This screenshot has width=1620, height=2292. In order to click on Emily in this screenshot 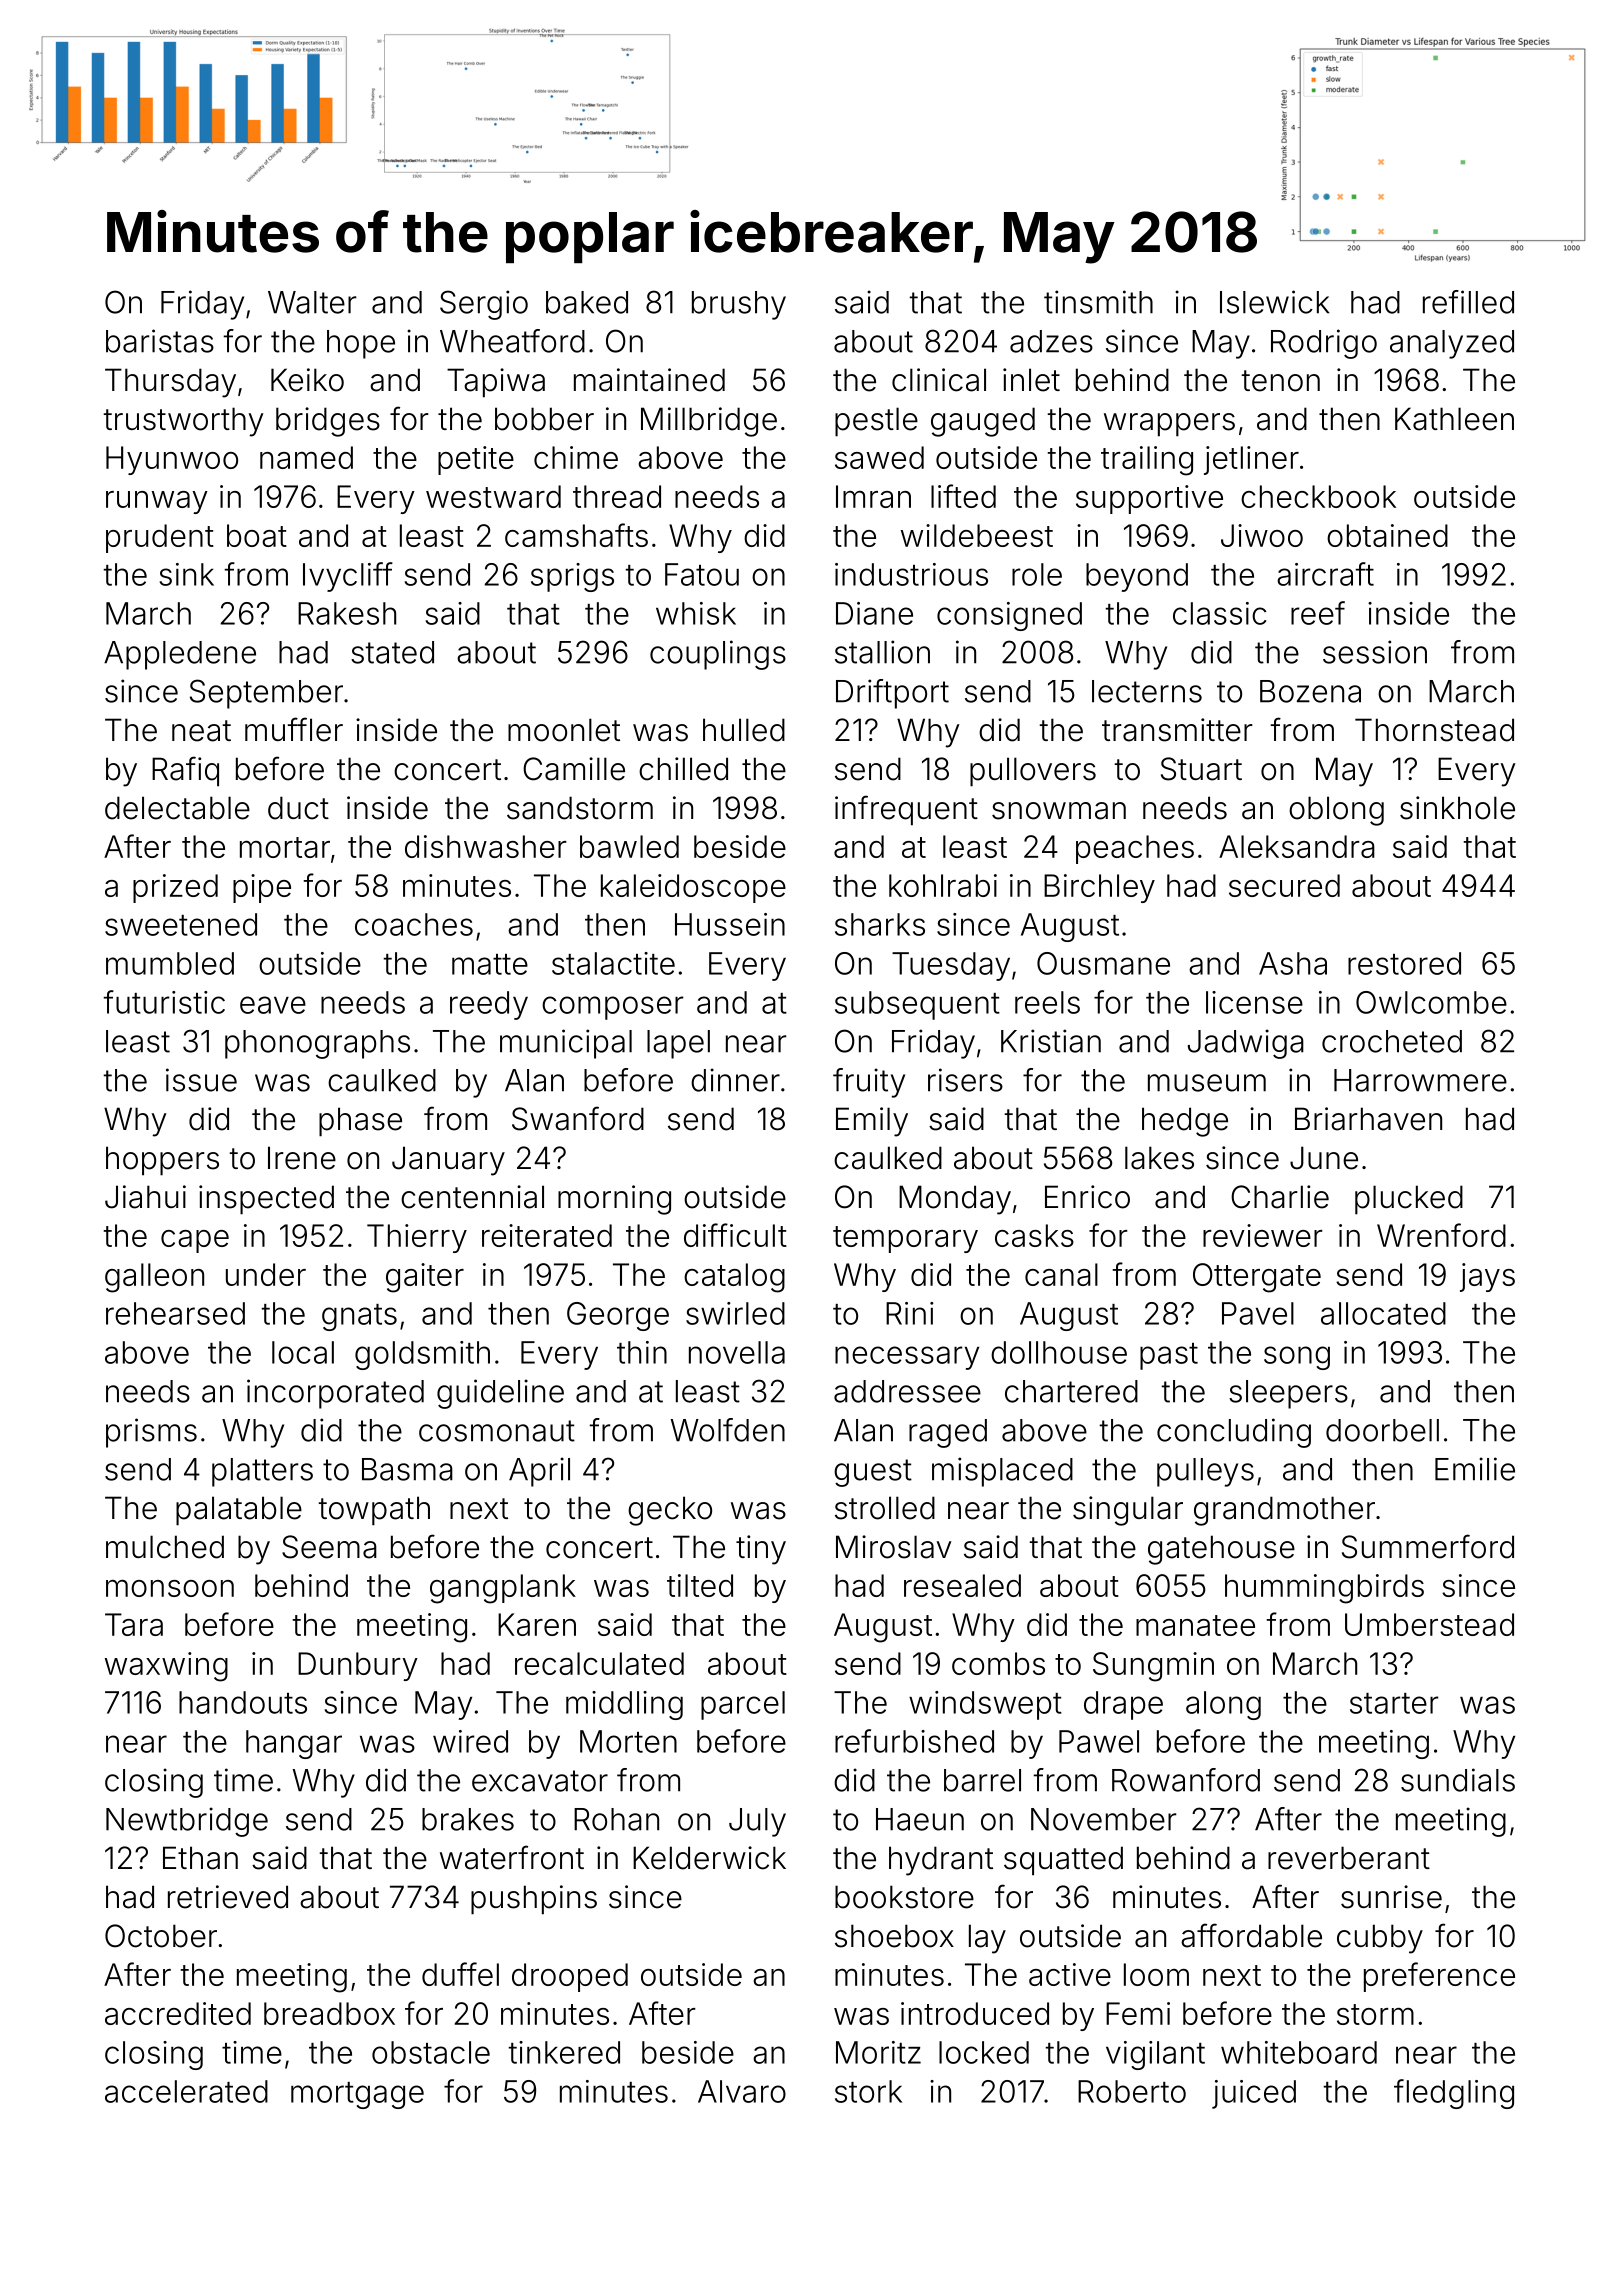, I will do `click(872, 1122)`.
